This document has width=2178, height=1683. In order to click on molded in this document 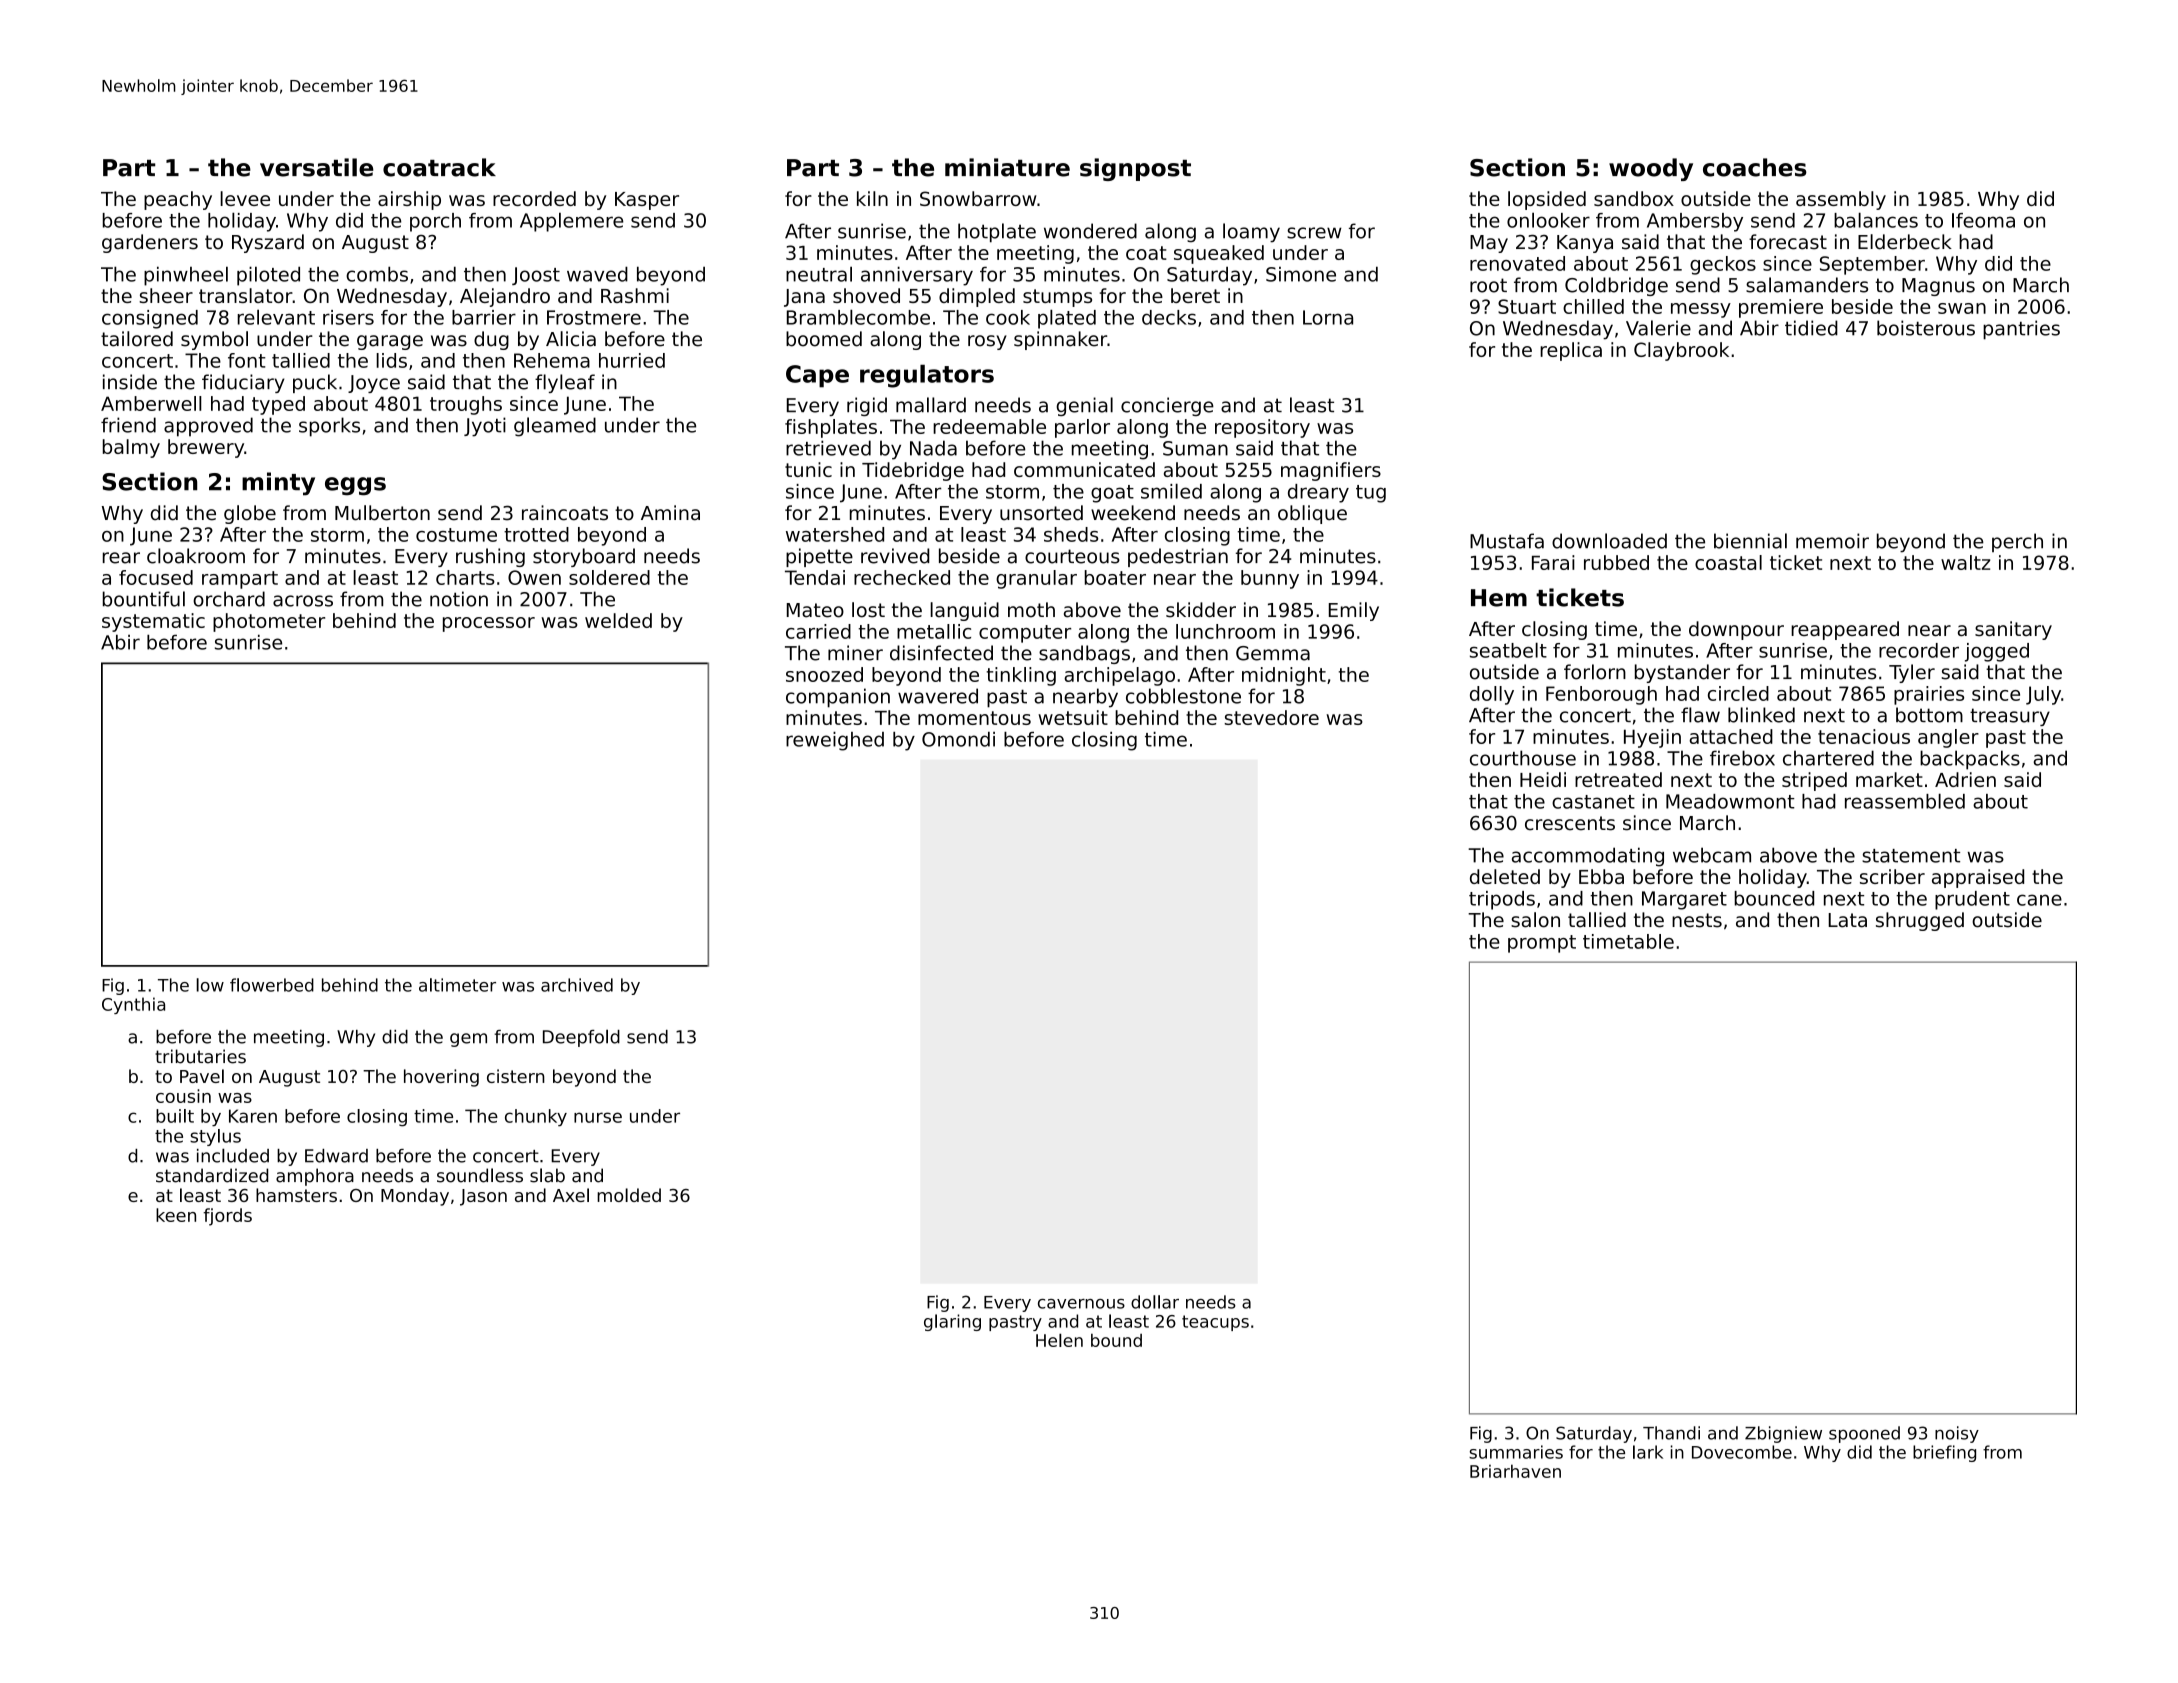, I will do `click(629, 1195)`.
